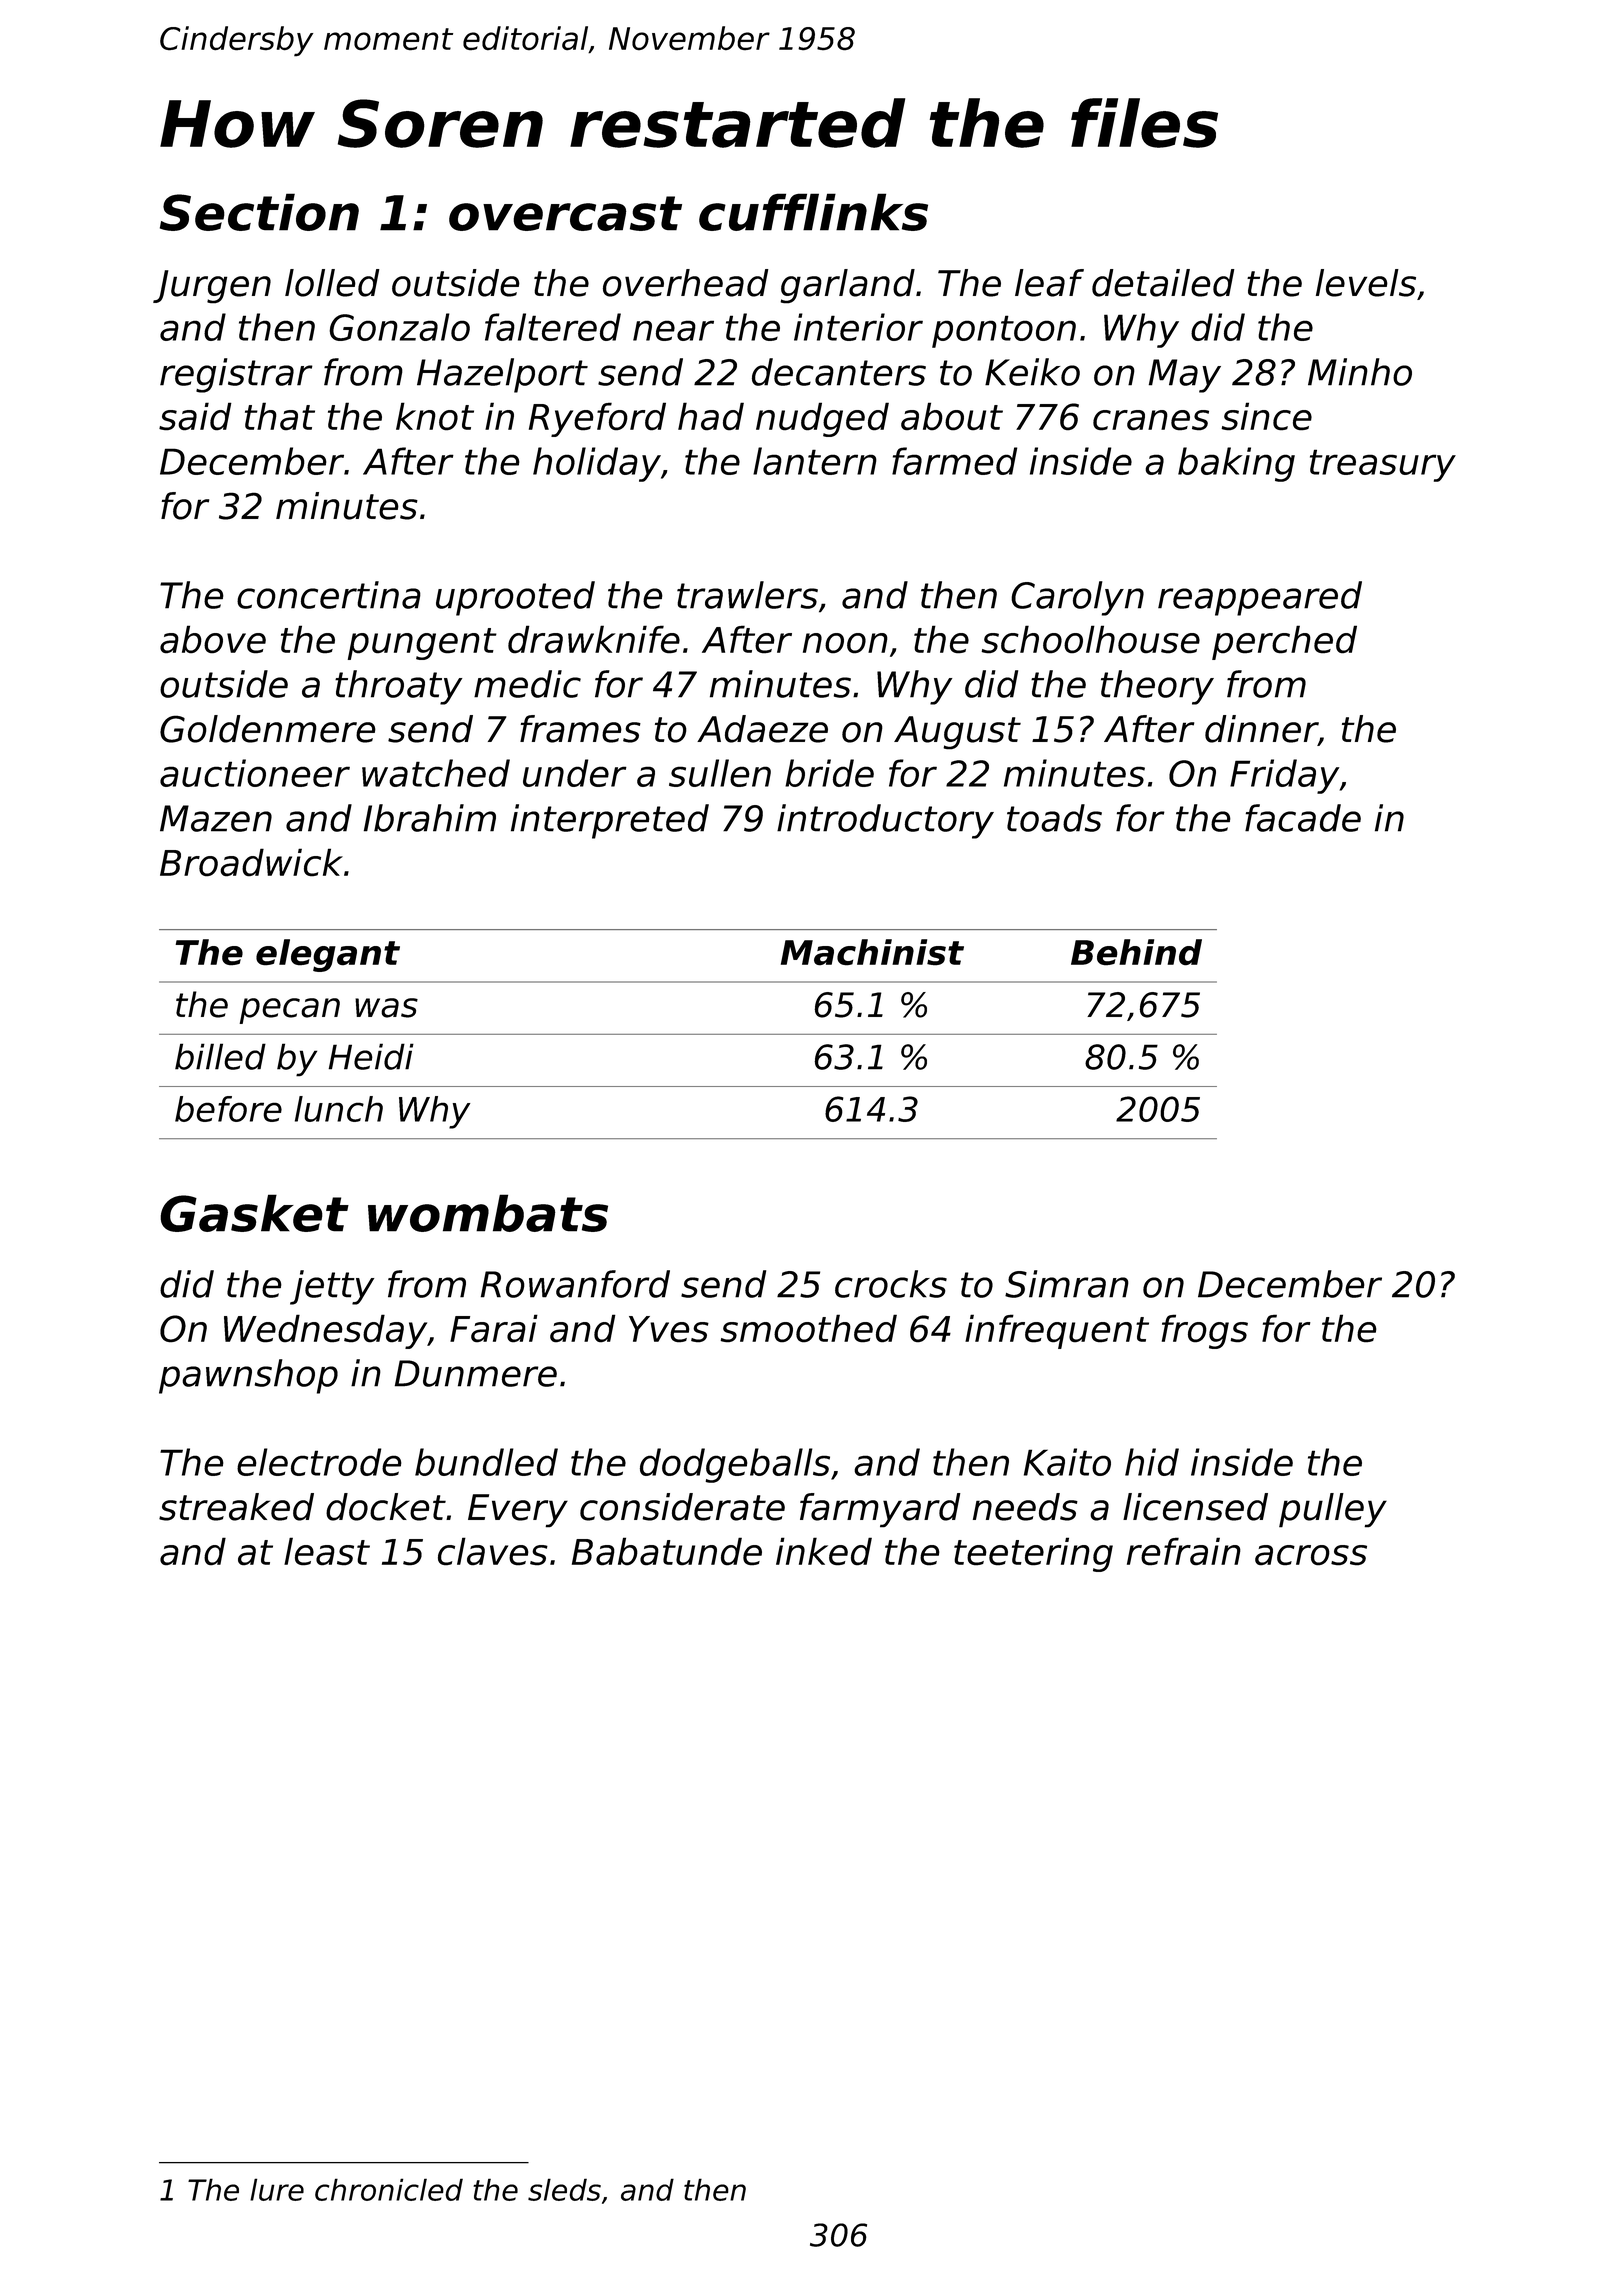 The height and width of the image is (2292, 1620). Describe the element at coordinates (389, 2189) in the image. I see `chronicled` at that location.
